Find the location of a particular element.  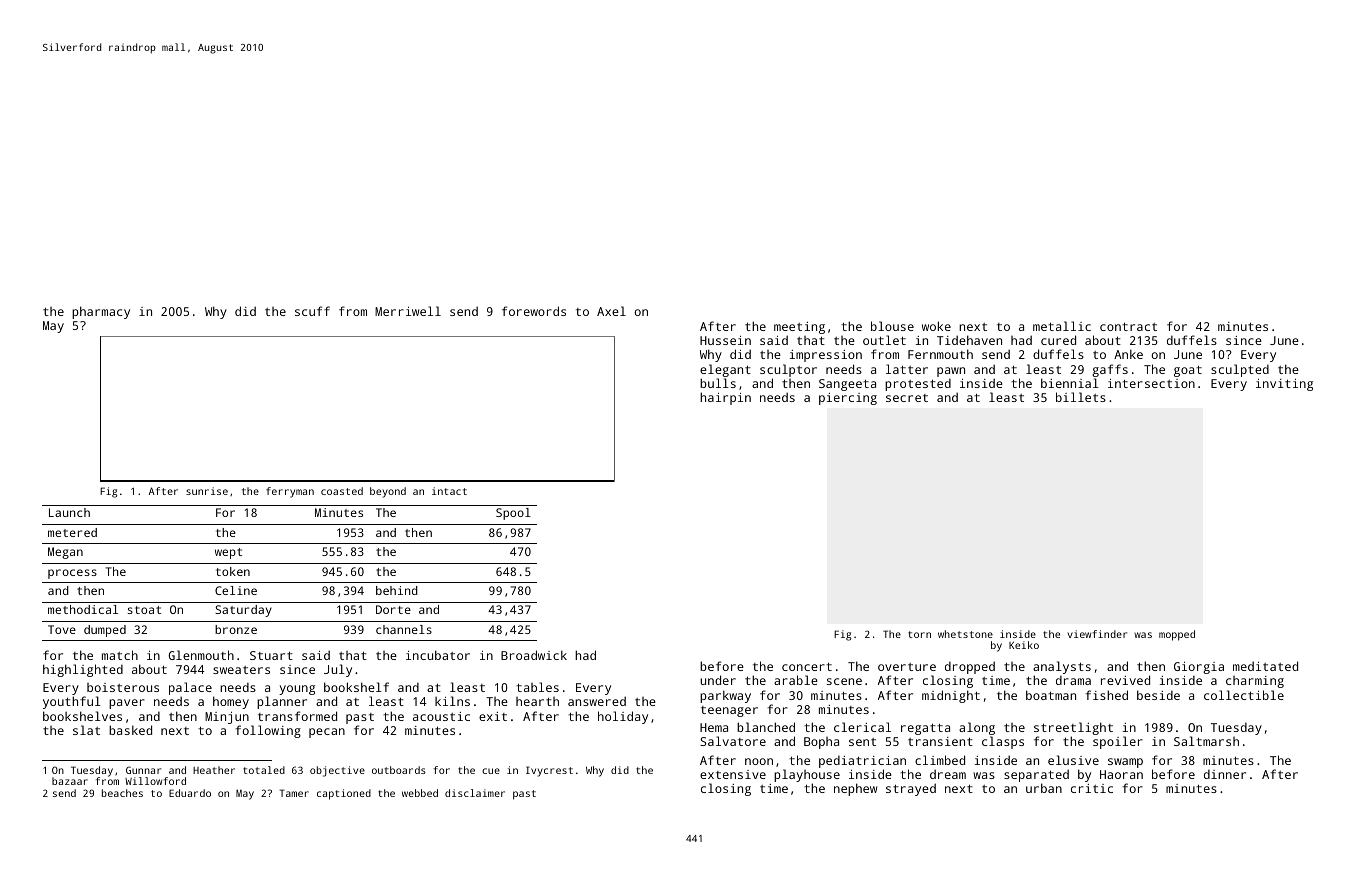

metallic is located at coordinates (1062, 326).
